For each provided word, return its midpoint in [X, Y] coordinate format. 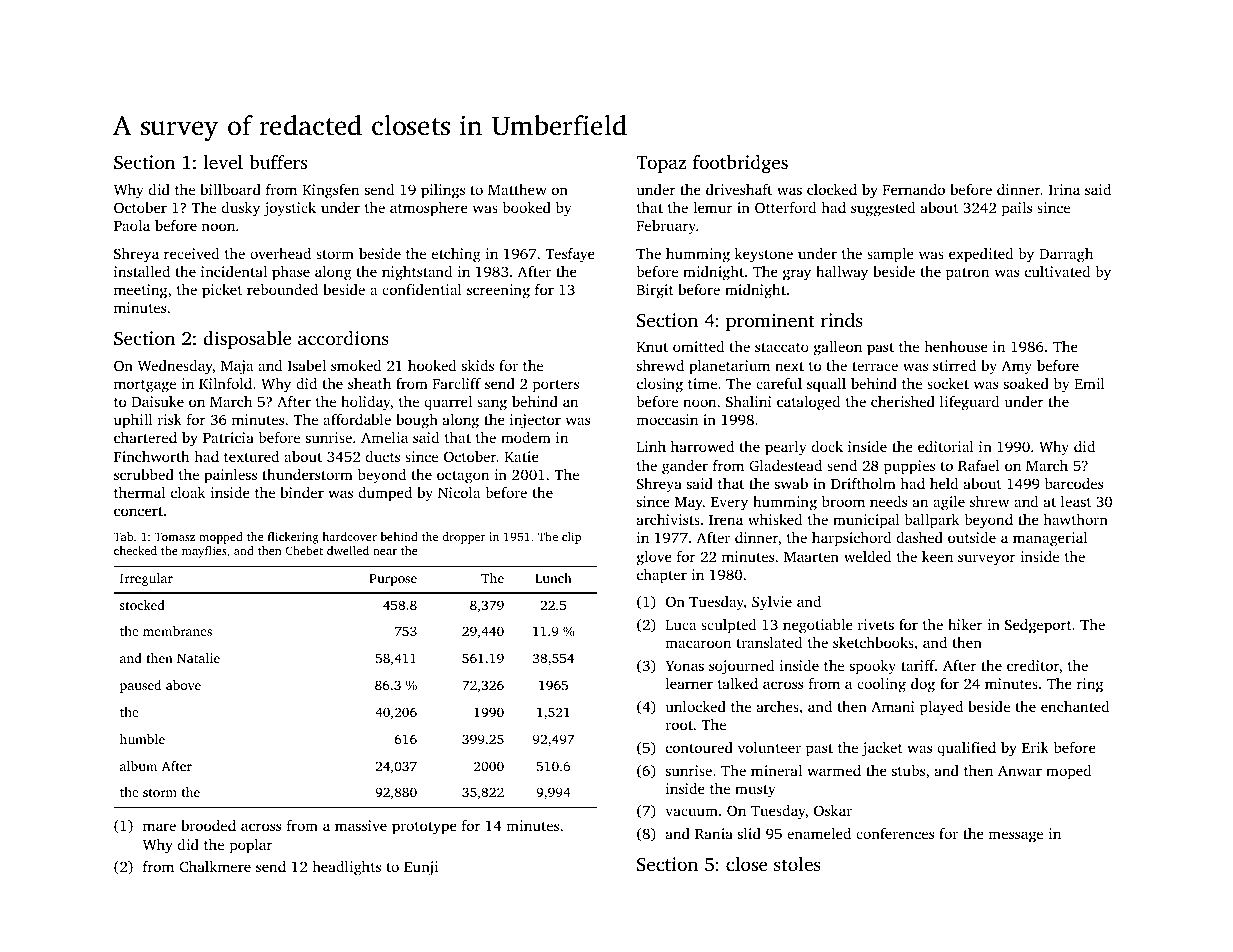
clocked [832, 189]
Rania [714, 833]
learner [689, 683]
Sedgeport [1038, 626]
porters [556, 386]
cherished [903, 401]
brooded [208, 825]
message [1015, 837]
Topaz [661, 164]
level [223, 162]
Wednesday [175, 367]
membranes [177, 631]
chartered [145, 437]
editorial [946, 446]
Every [729, 504]
